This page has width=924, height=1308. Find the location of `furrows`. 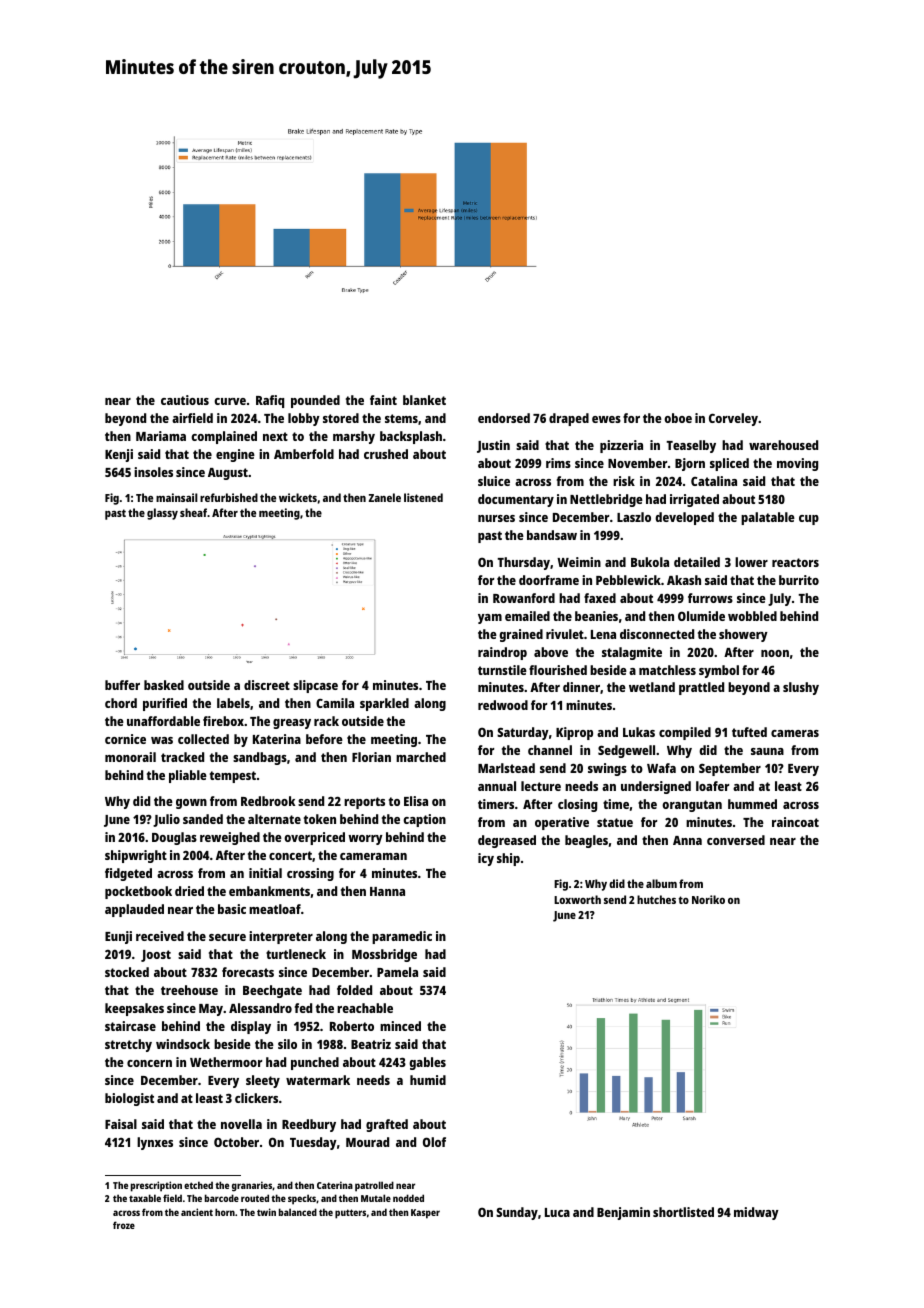

furrows is located at coordinates (710, 598).
